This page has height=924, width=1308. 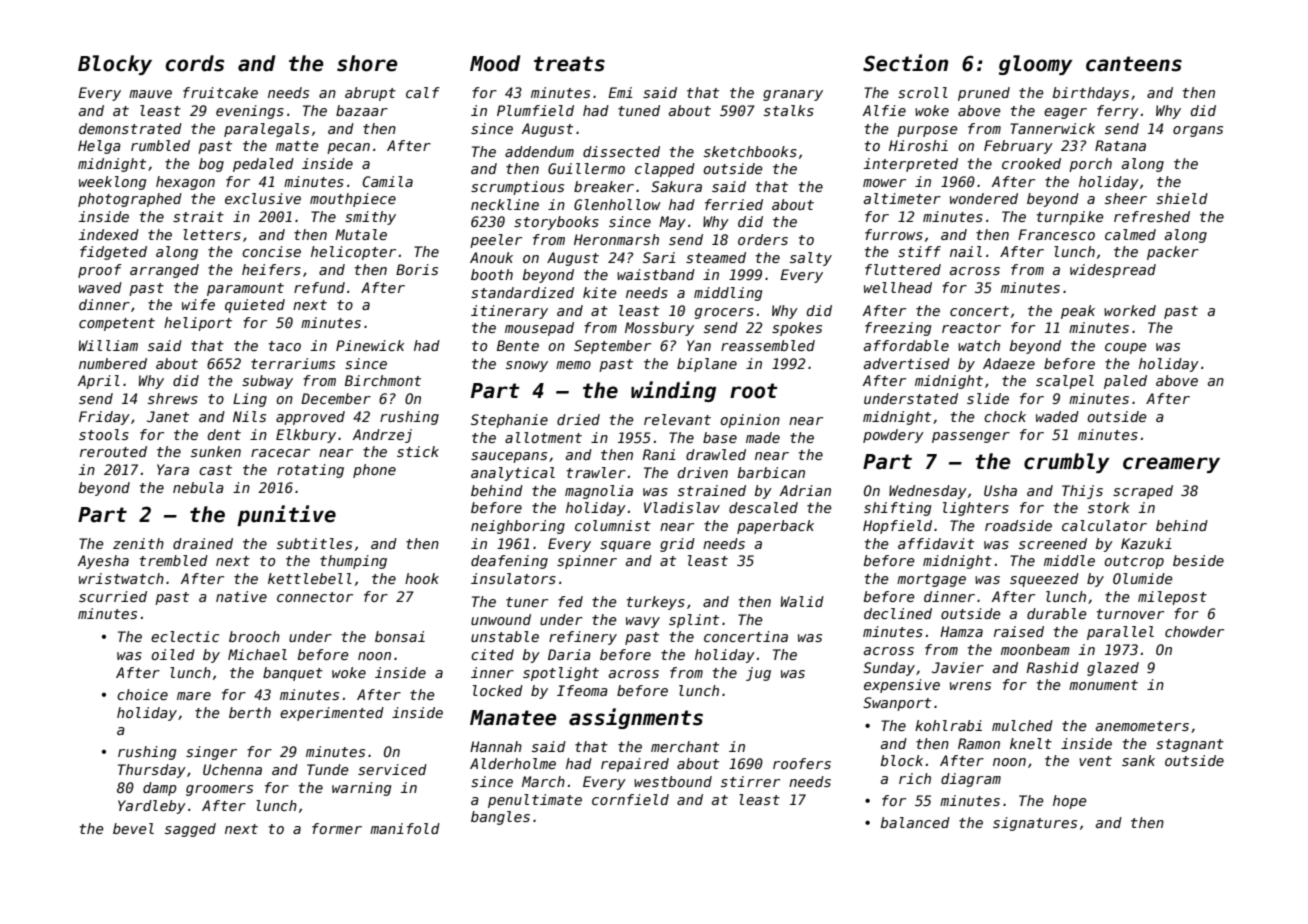 What do you see at coordinates (570, 601) in the page?
I see `fed` at bounding box center [570, 601].
